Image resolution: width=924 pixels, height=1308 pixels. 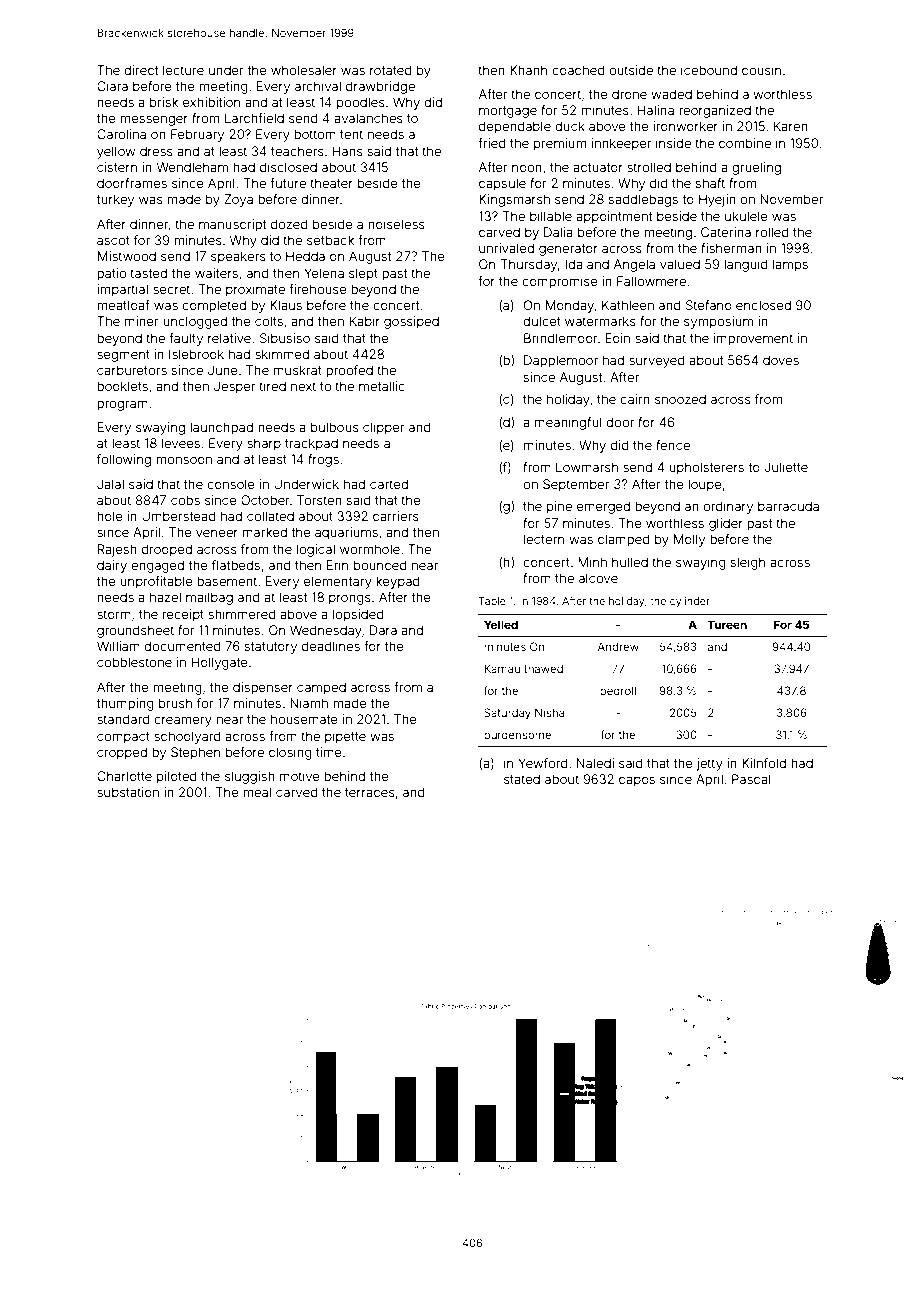 What do you see at coordinates (329, 752) in the screenshot?
I see `time` at bounding box center [329, 752].
